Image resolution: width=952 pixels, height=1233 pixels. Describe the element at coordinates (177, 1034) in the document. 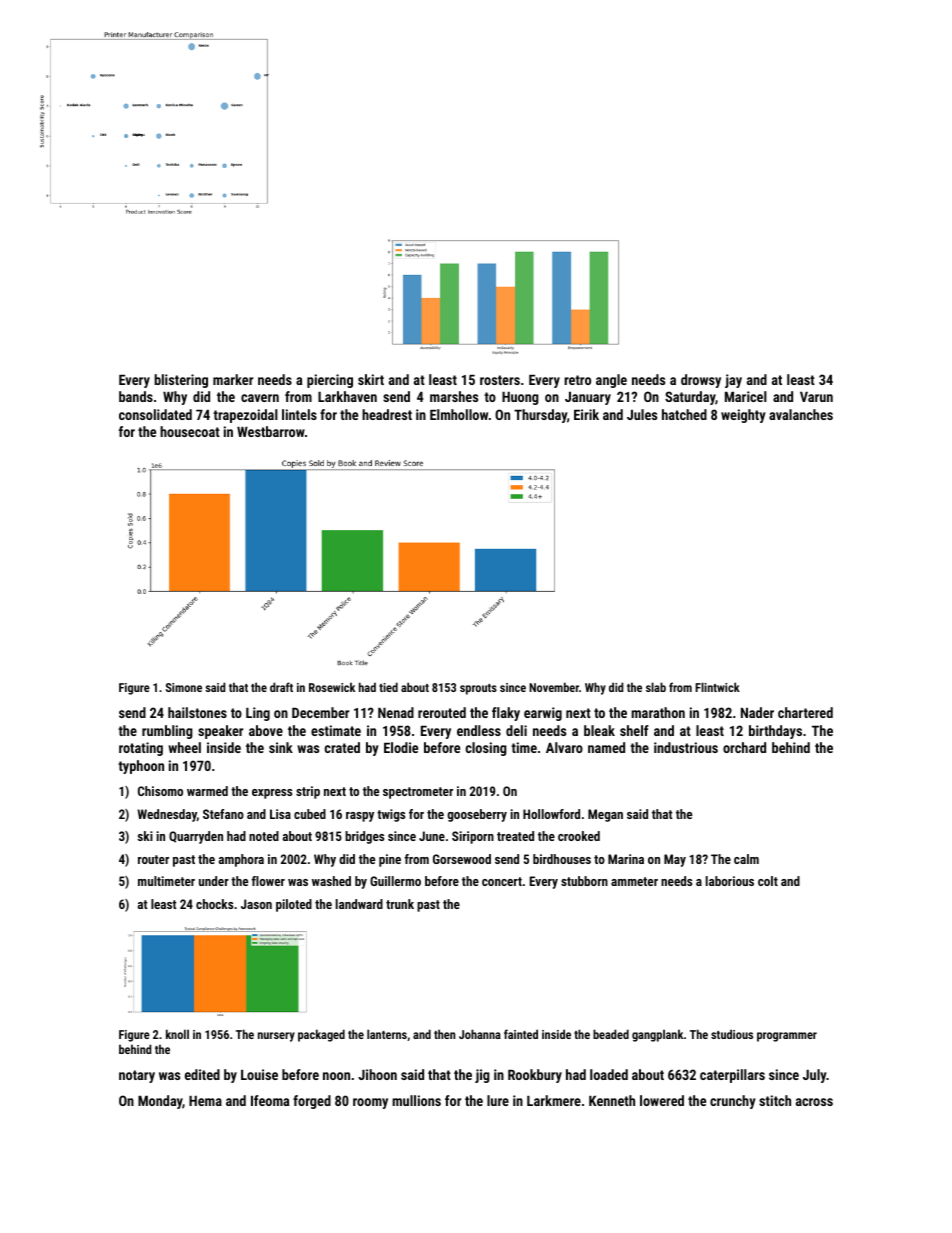

I see `knoll` at that location.
